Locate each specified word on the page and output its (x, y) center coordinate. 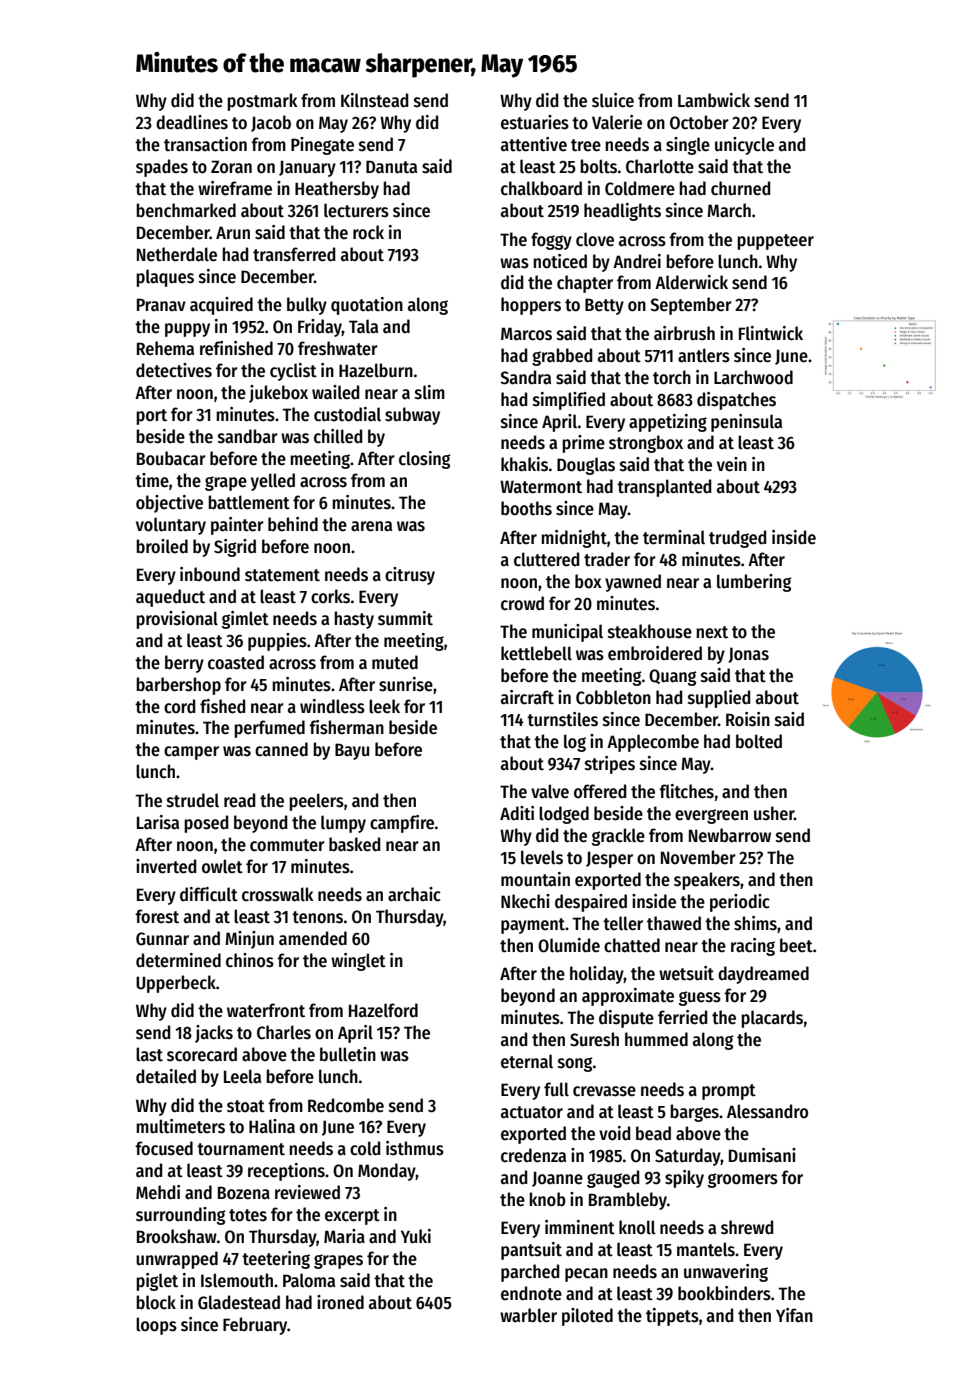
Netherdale (177, 254)
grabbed (562, 357)
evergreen (711, 816)
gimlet (245, 620)
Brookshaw (177, 1236)
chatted (632, 945)
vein (732, 464)
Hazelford (383, 1010)
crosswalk (278, 894)
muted (395, 662)
